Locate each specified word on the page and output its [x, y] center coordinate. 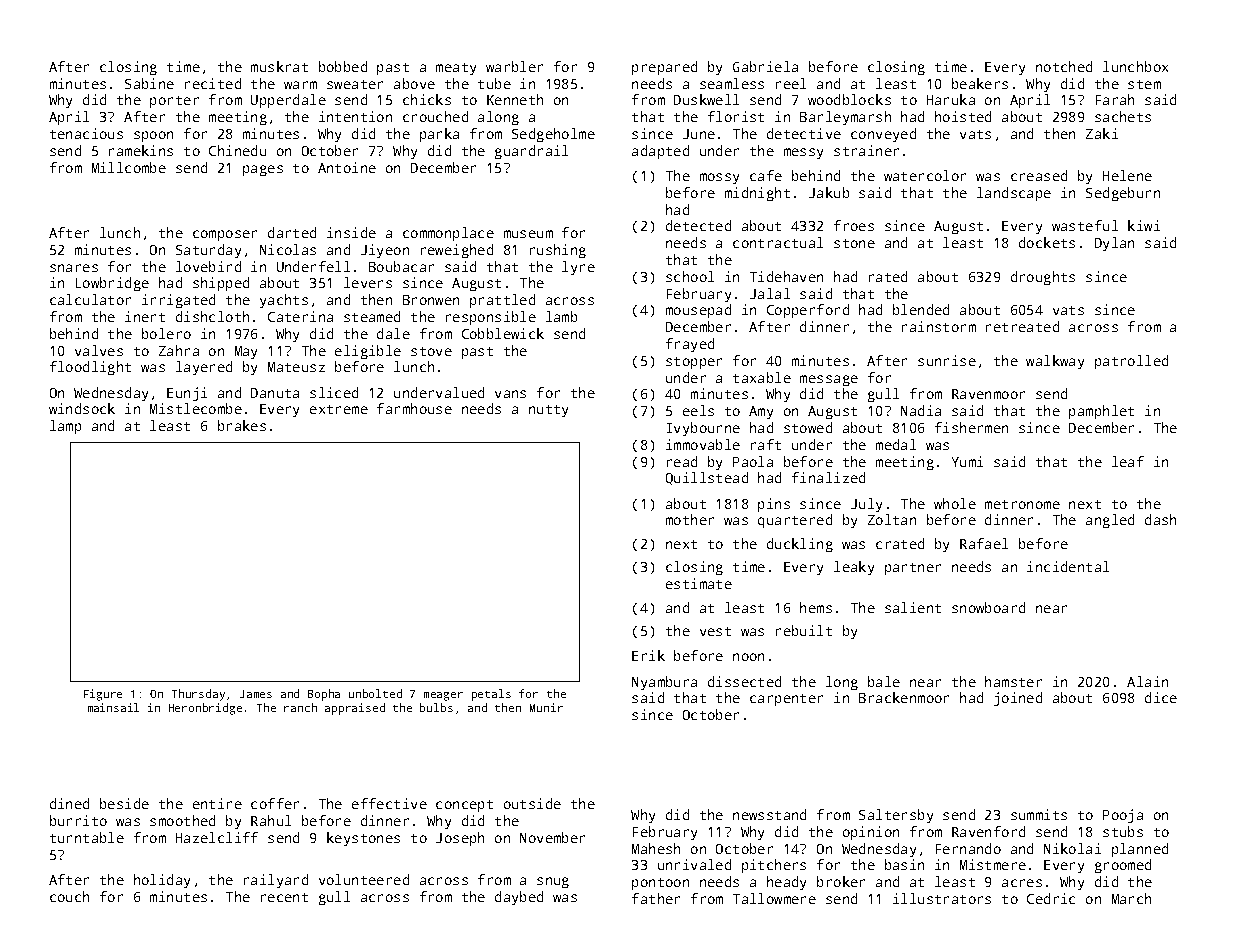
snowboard [988, 607]
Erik [648, 655]
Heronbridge [205, 709]
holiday [162, 881]
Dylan [1114, 244]
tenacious [86, 133]
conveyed [883, 135]
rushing [558, 251]
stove [431, 351]
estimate [699, 583]
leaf [1128, 461]
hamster [1013, 681]
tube [494, 83]
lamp [65, 427]
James [256, 694]
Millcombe [129, 167]
